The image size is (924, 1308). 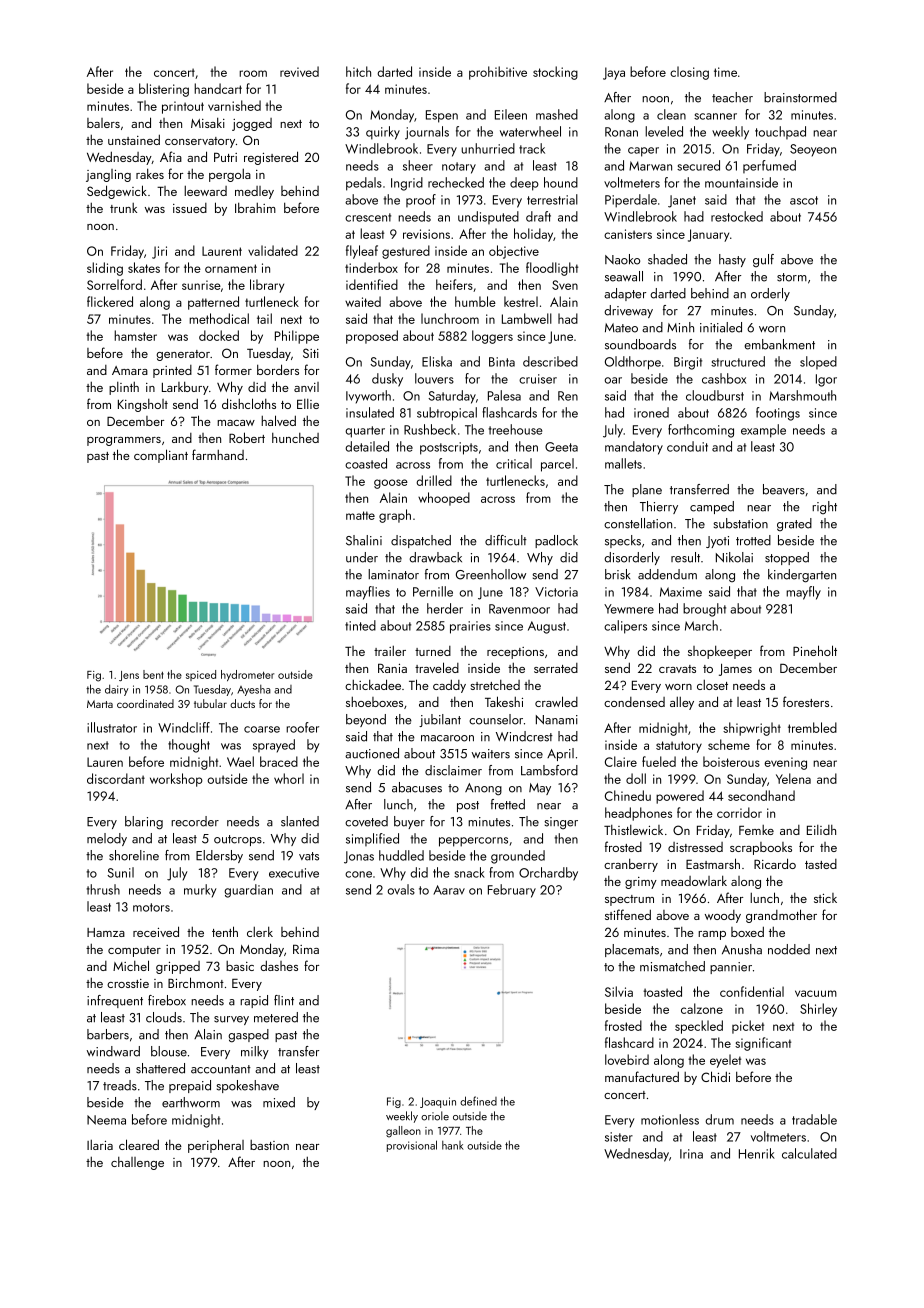 What do you see at coordinates (556, 668) in the screenshot?
I see `serrated` at bounding box center [556, 668].
